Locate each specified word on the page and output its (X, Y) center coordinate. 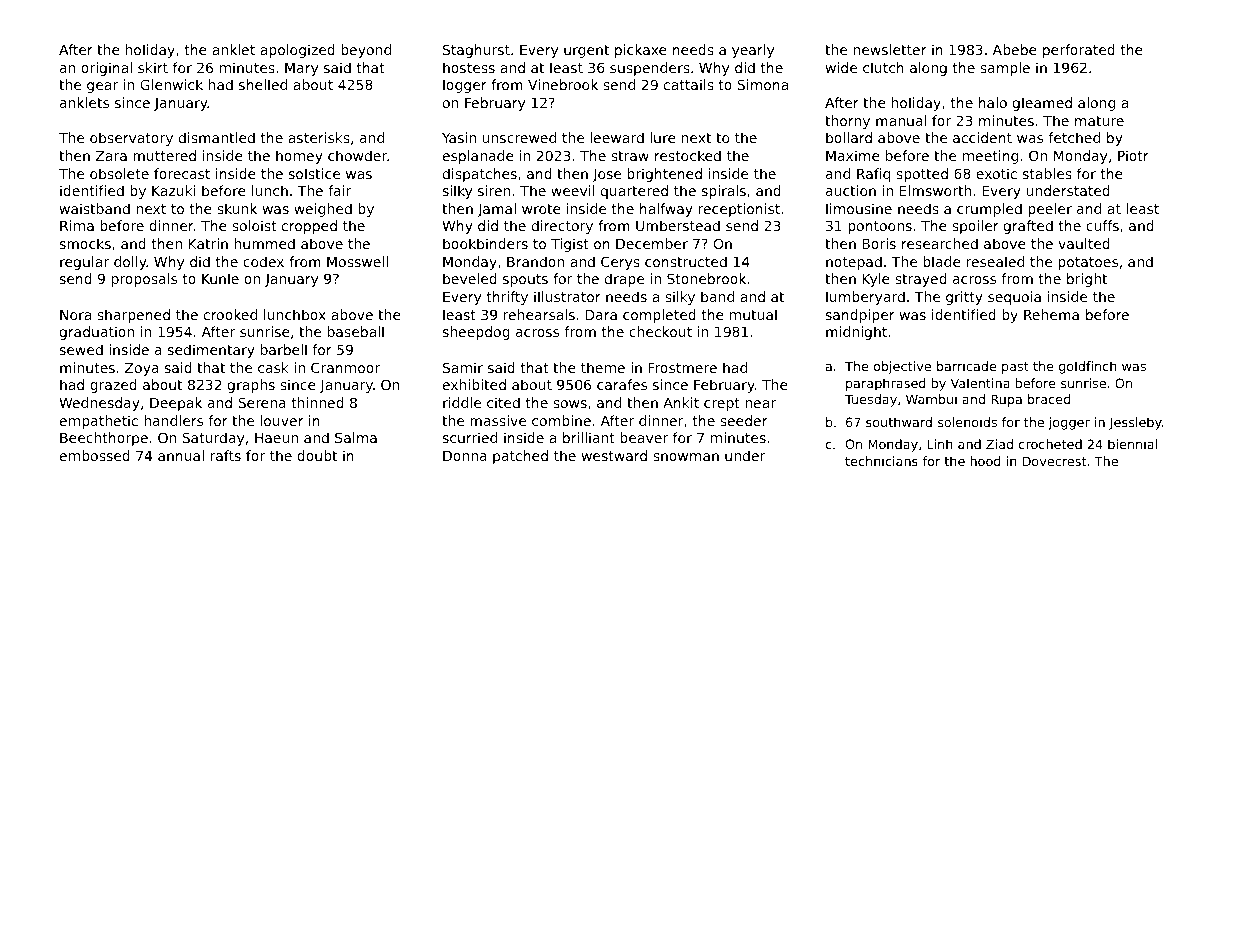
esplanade (478, 157)
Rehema (1051, 314)
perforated (1079, 51)
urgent (586, 51)
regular (84, 263)
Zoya (142, 369)
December (652, 243)
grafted (1028, 227)
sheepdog (476, 333)
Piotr (1133, 155)
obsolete (119, 173)
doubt (317, 455)
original (106, 69)
